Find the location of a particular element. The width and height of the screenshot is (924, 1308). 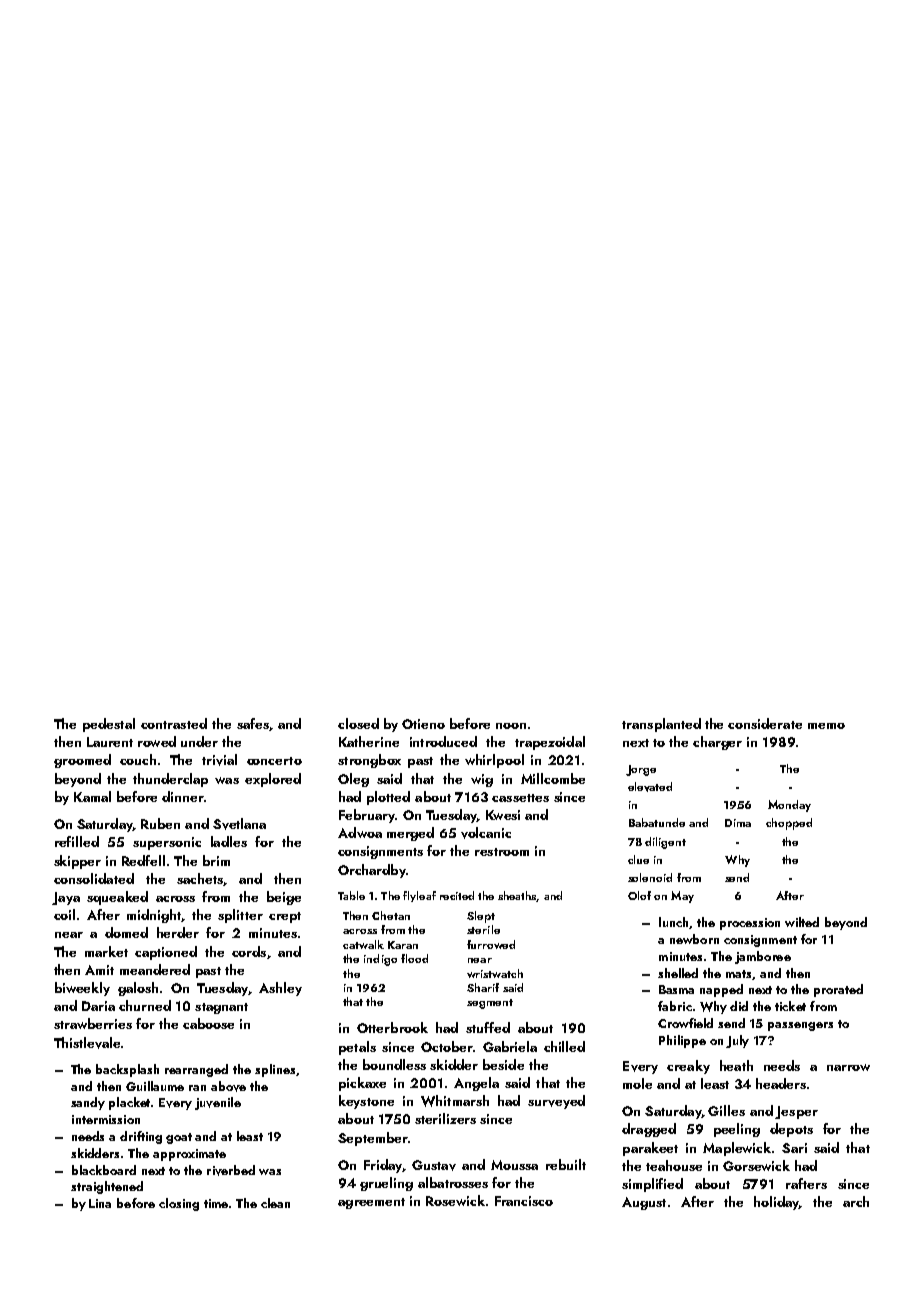

transplanted is located at coordinates (661, 725).
